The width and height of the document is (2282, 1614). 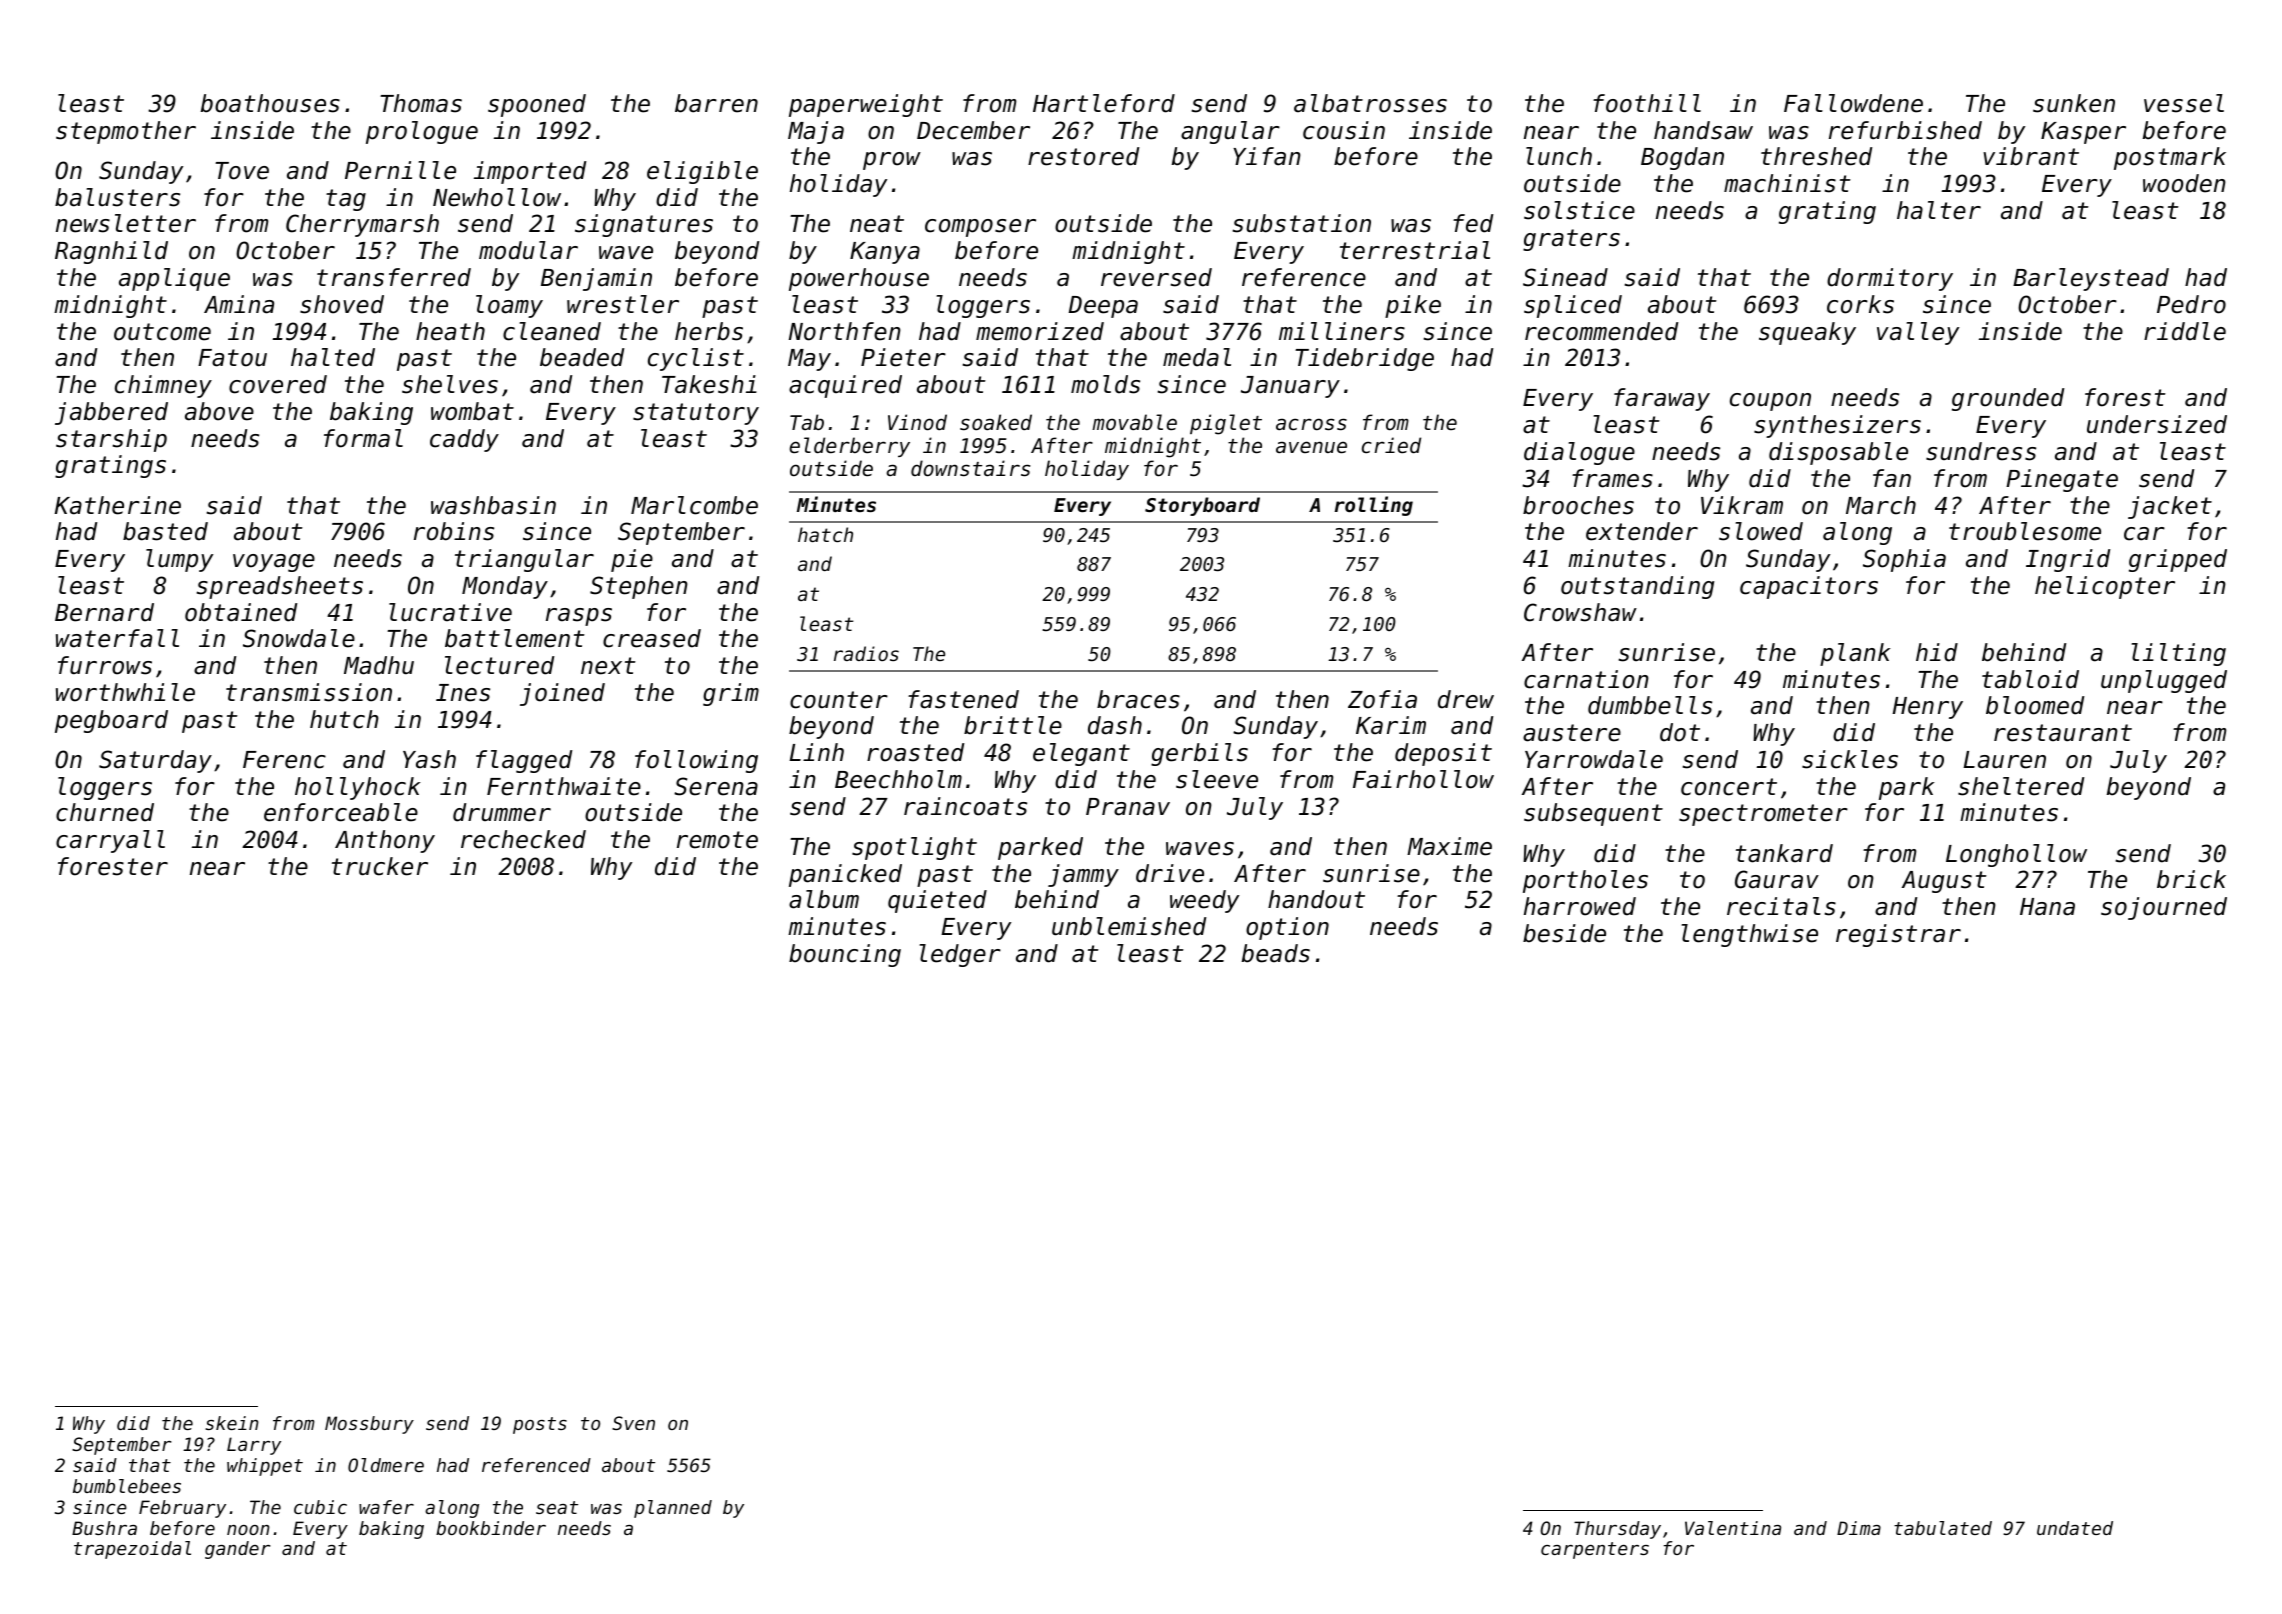 I want to click on Yarrowdale, so click(x=1594, y=759).
